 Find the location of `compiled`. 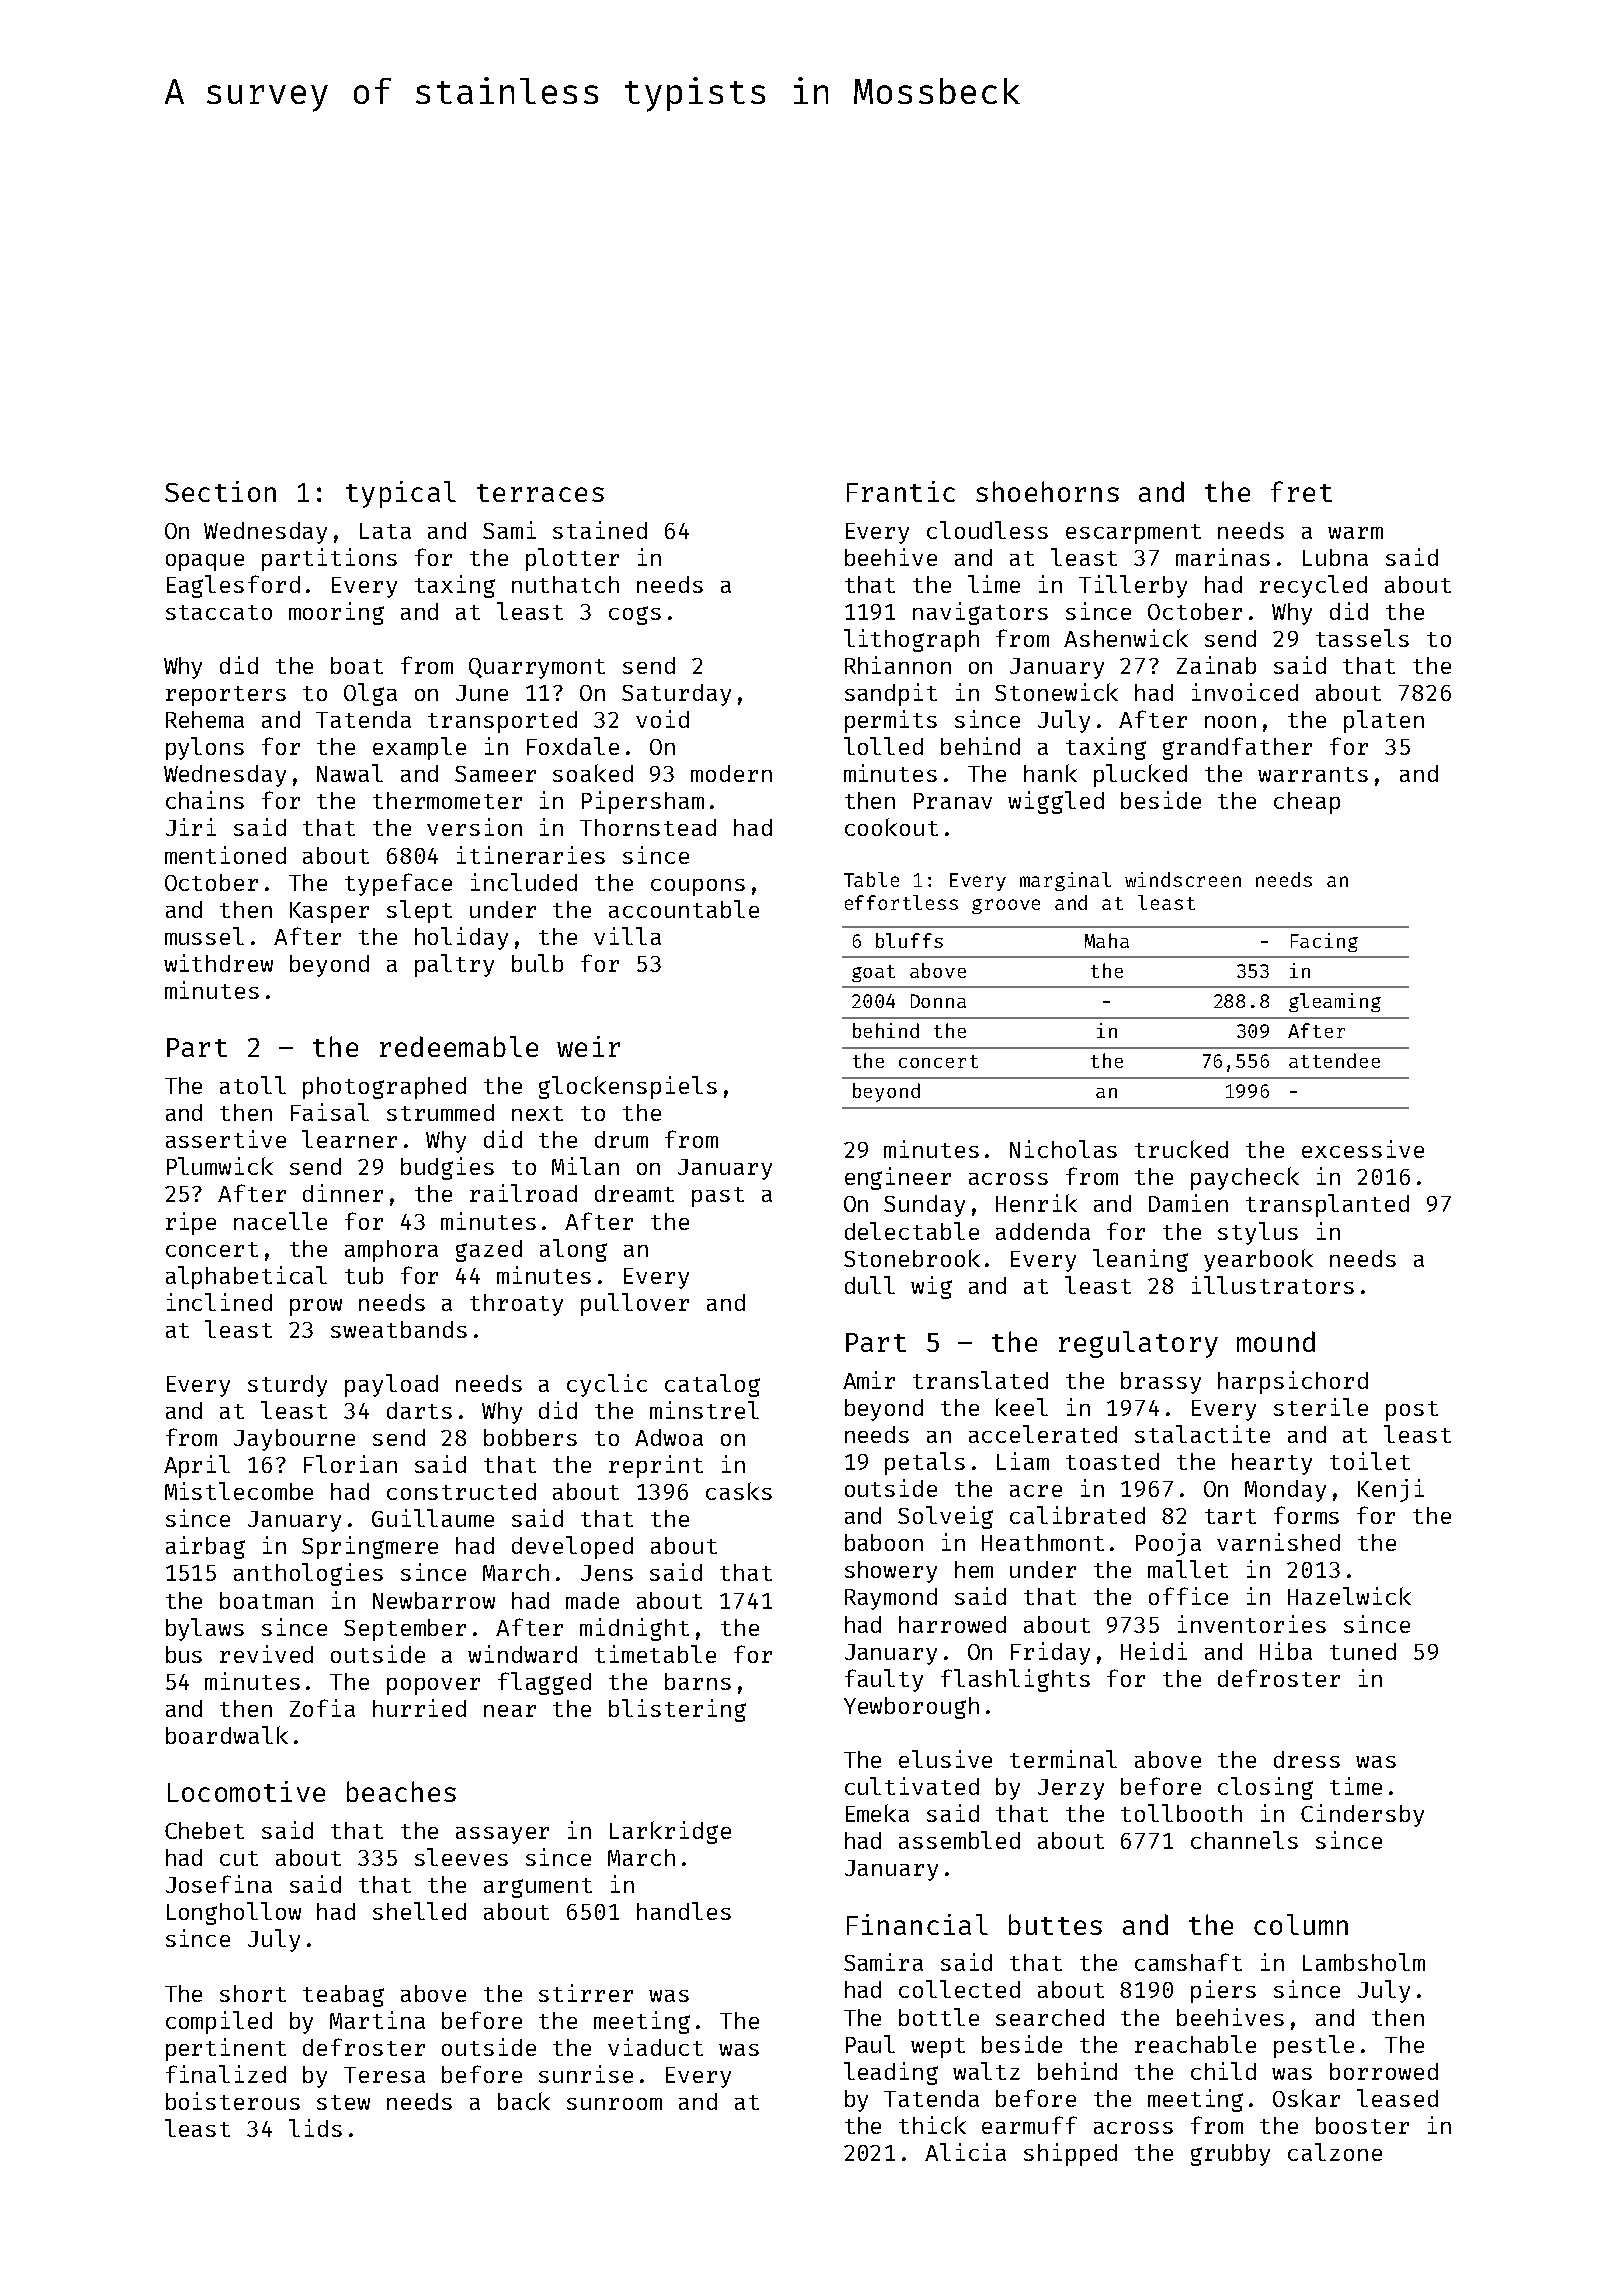

compiled is located at coordinates (219, 2022).
